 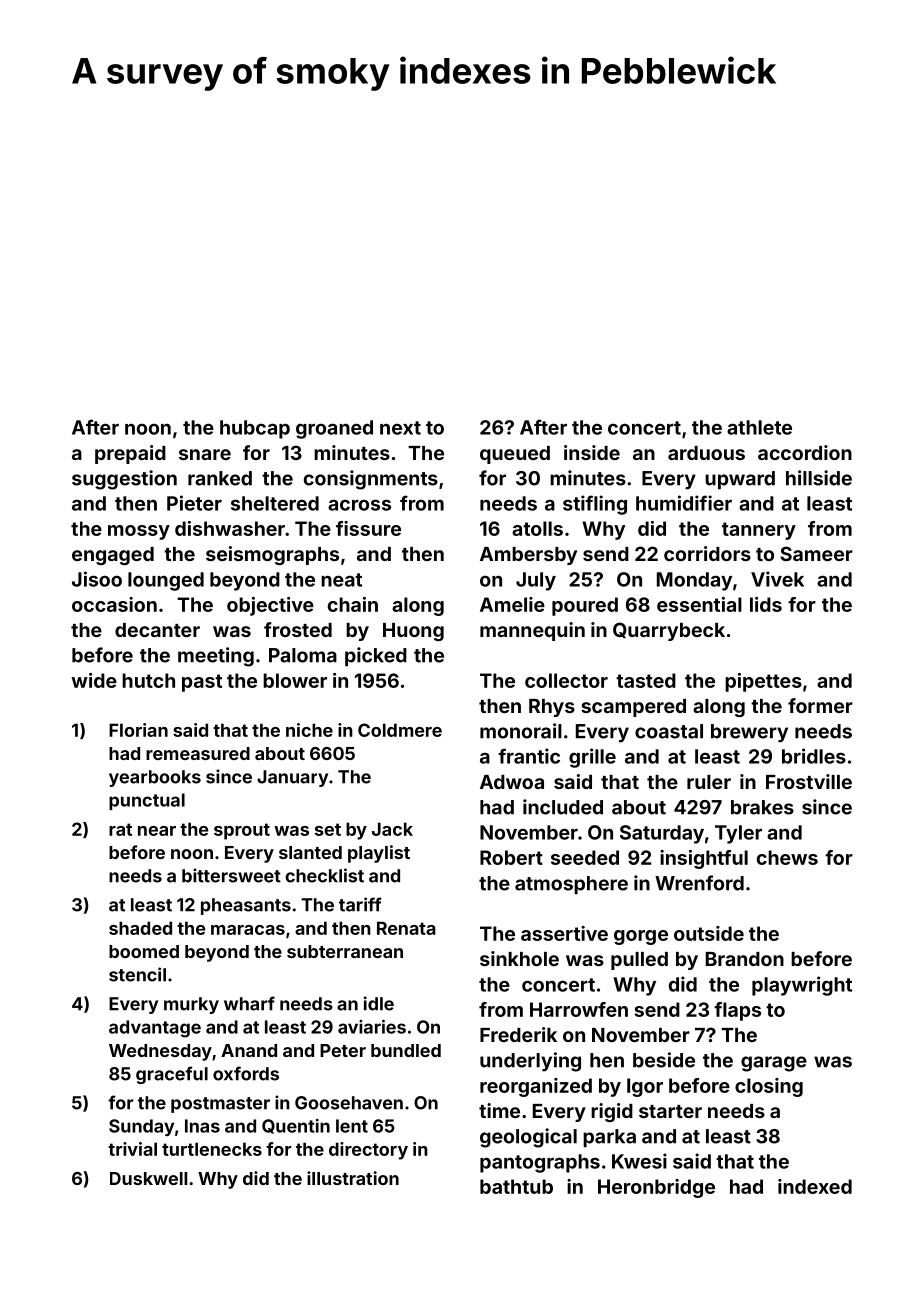 What do you see at coordinates (646, 680) in the image?
I see `tasted` at bounding box center [646, 680].
